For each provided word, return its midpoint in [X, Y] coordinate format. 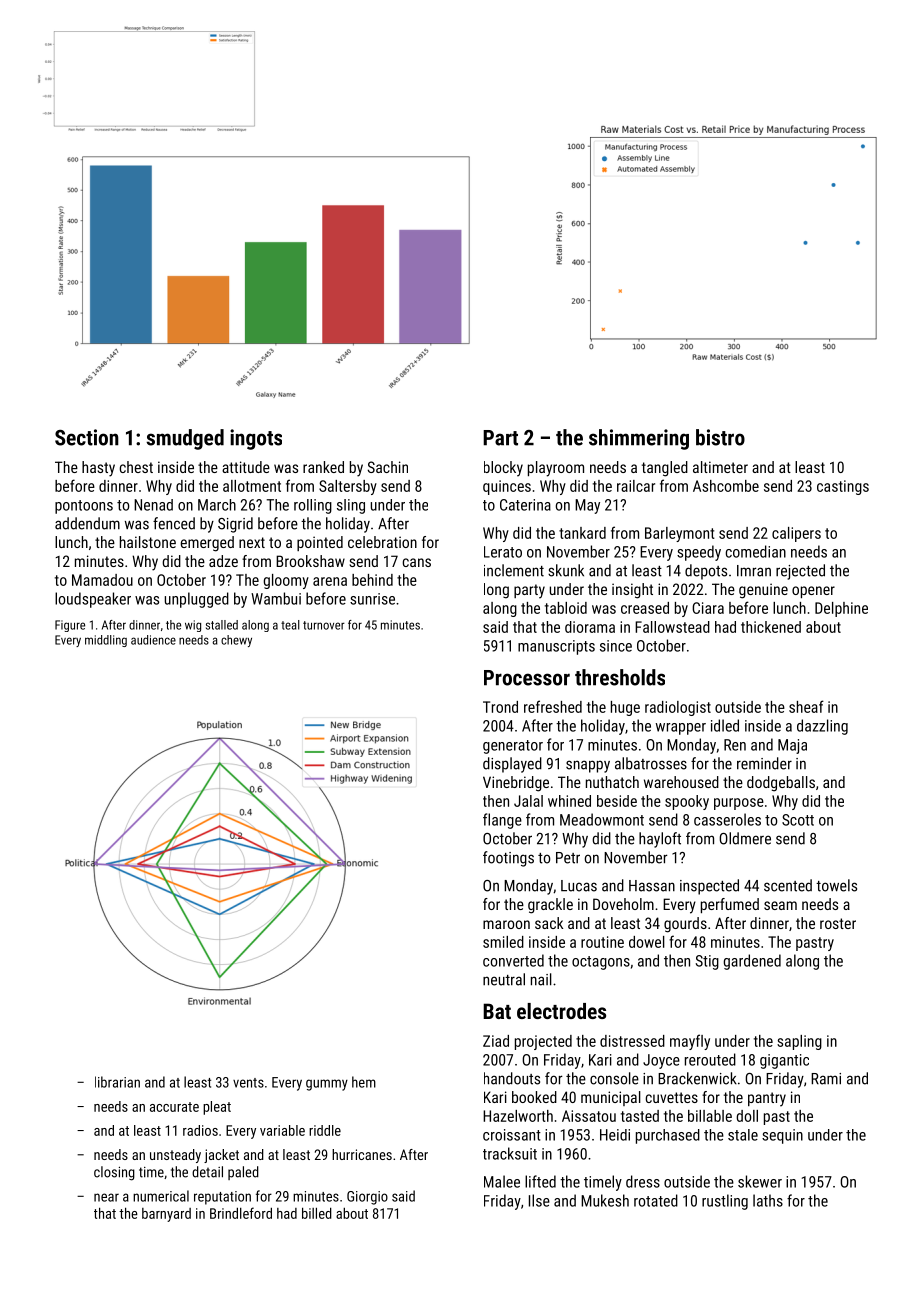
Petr [568, 858]
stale [743, 1135]
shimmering [639, 439]
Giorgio [367, 1198]
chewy [236, 641]
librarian [117, 1082]
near [106, 1197]
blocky [503, 469]
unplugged [197, 600]
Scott [798, 820]
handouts [512, 1078]
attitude [246, 467]
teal [290, 625]
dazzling [822, 727]
